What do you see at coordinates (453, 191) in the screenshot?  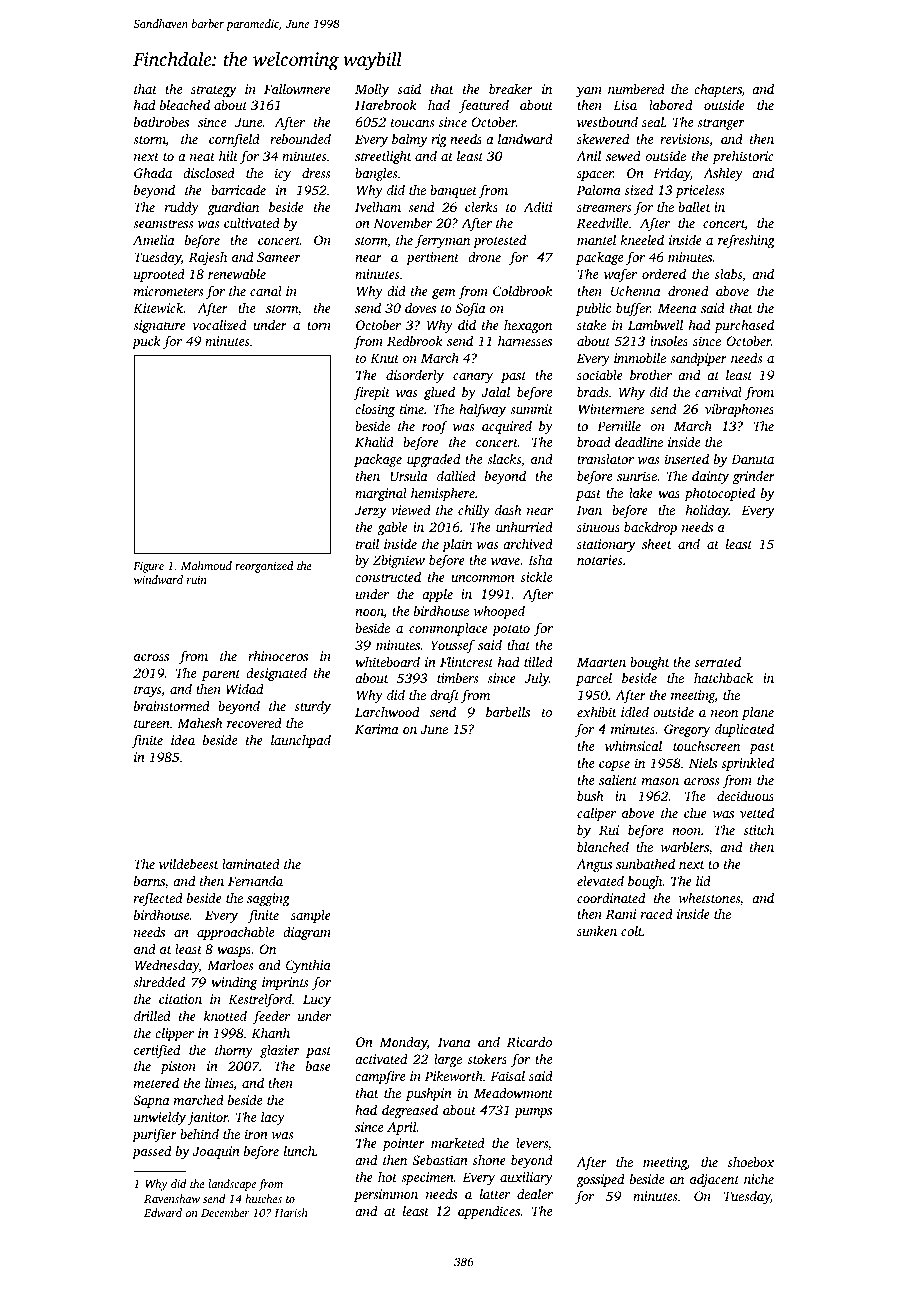 I see `banquet` at bounding box center [453, 191].
